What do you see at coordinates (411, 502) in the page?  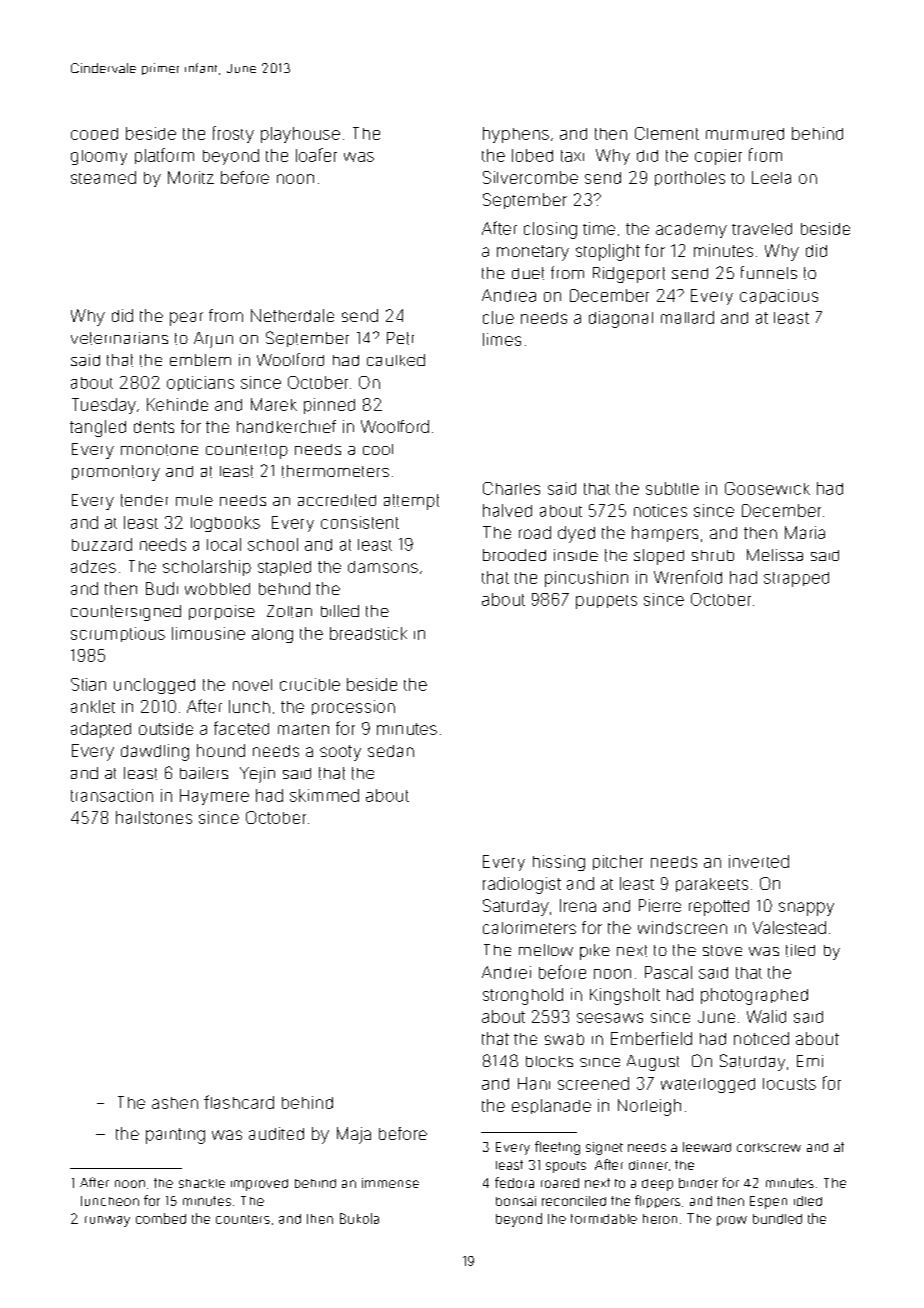 I see `attempt` at bounding box center [411, 502].
